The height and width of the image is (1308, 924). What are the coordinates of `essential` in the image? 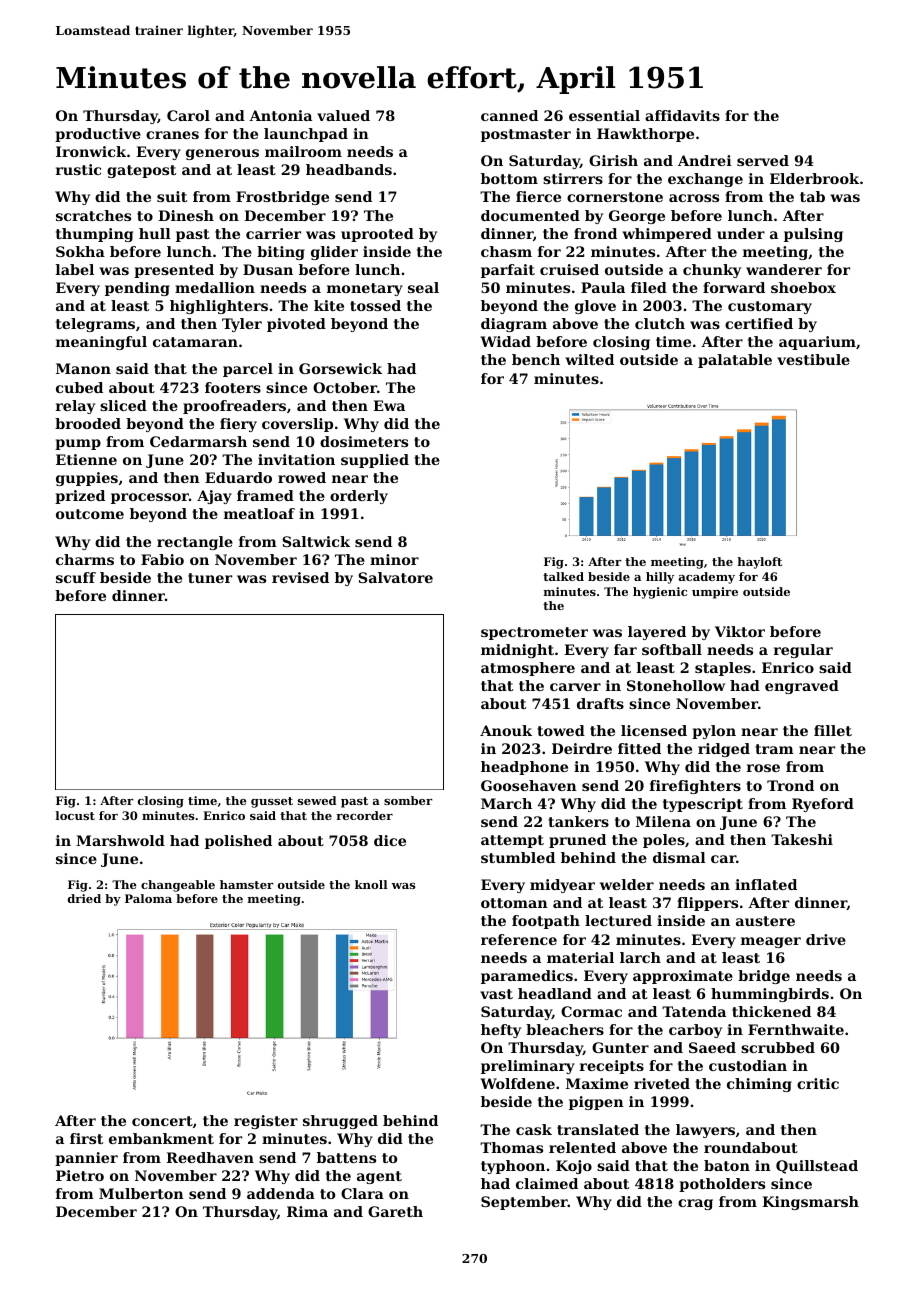 It's located at (604, 115).
